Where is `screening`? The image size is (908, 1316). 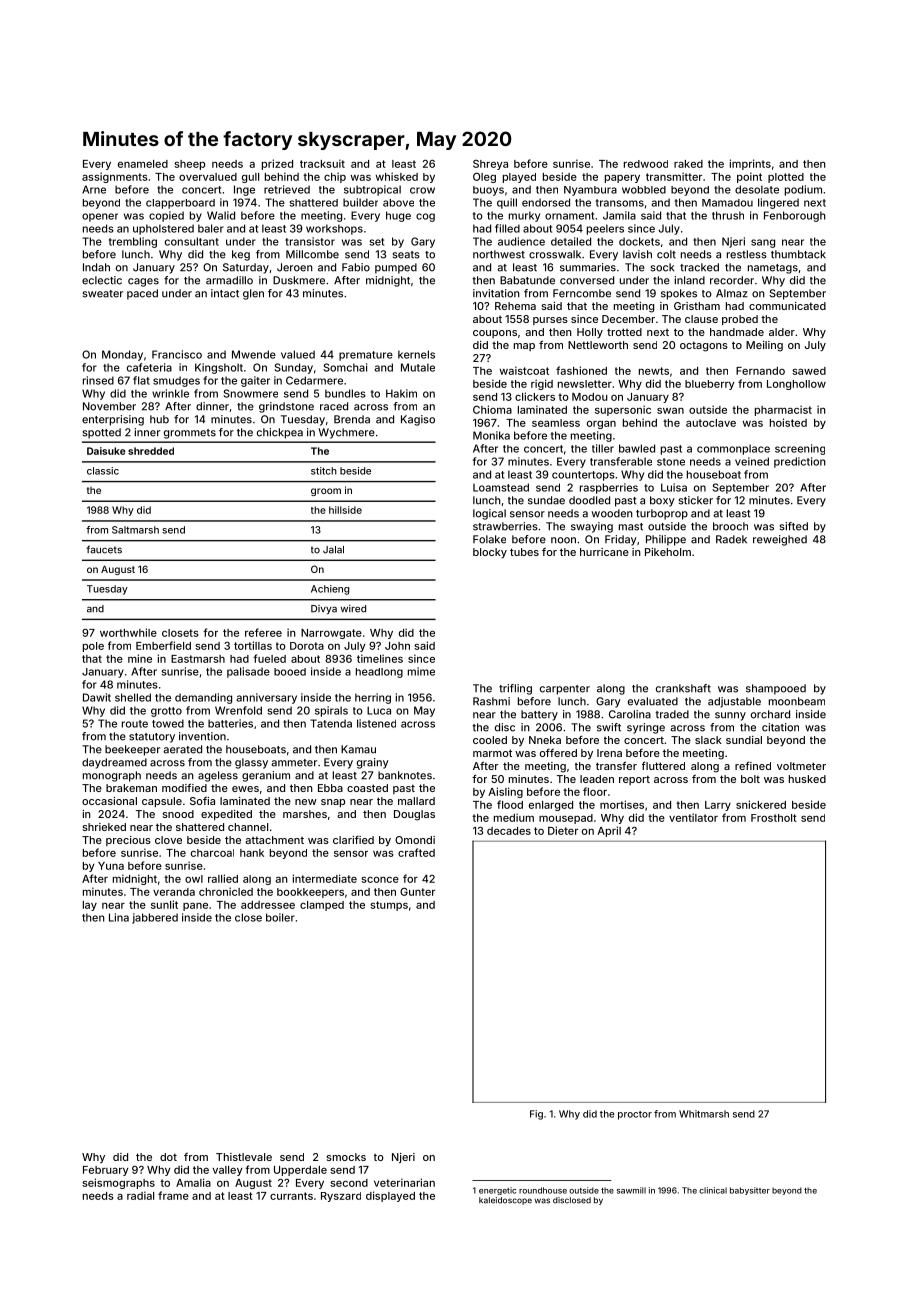 screening is located at coordinates (800, 449).
